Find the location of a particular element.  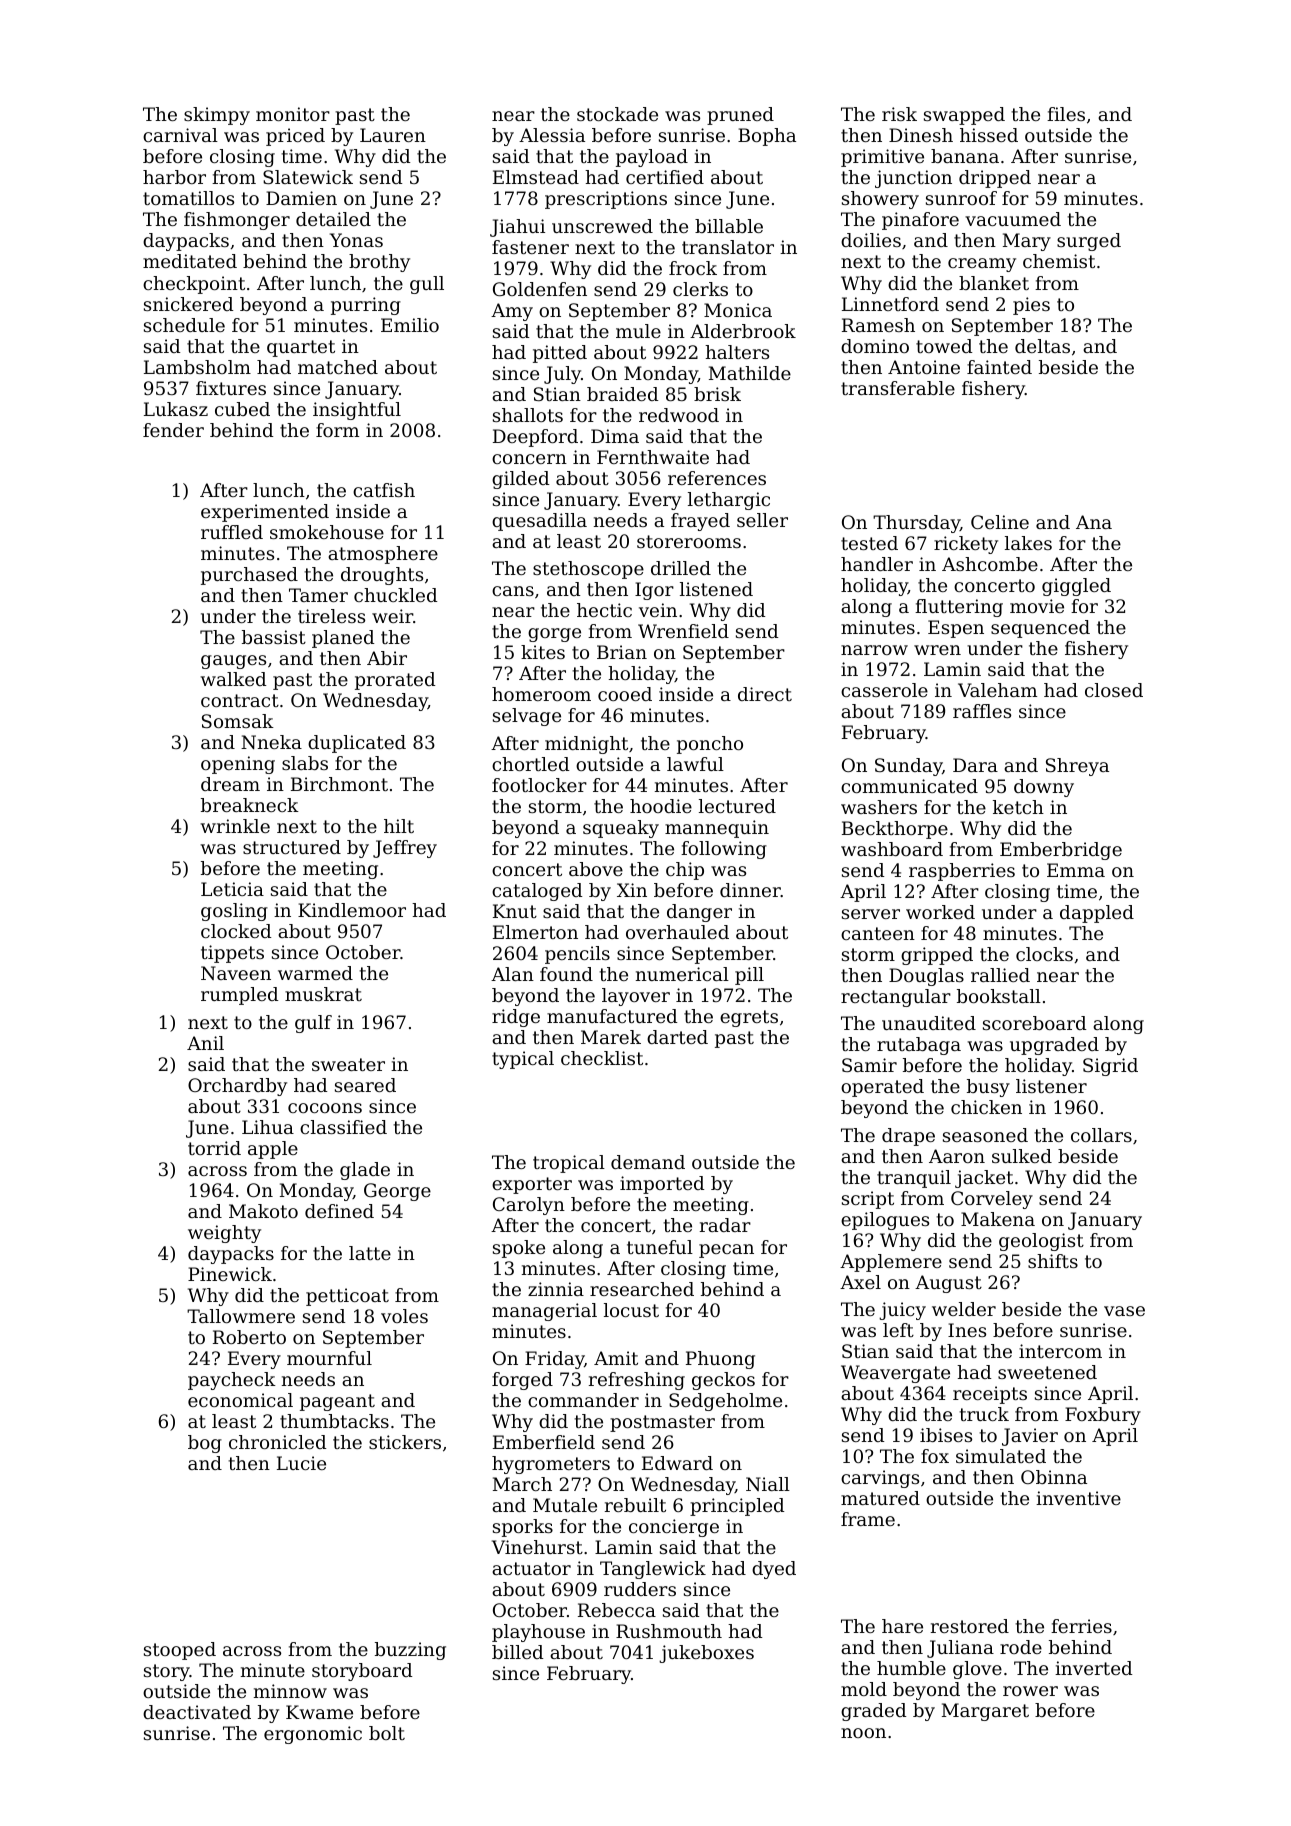

giggled is located at coordinates (1076, 587).
